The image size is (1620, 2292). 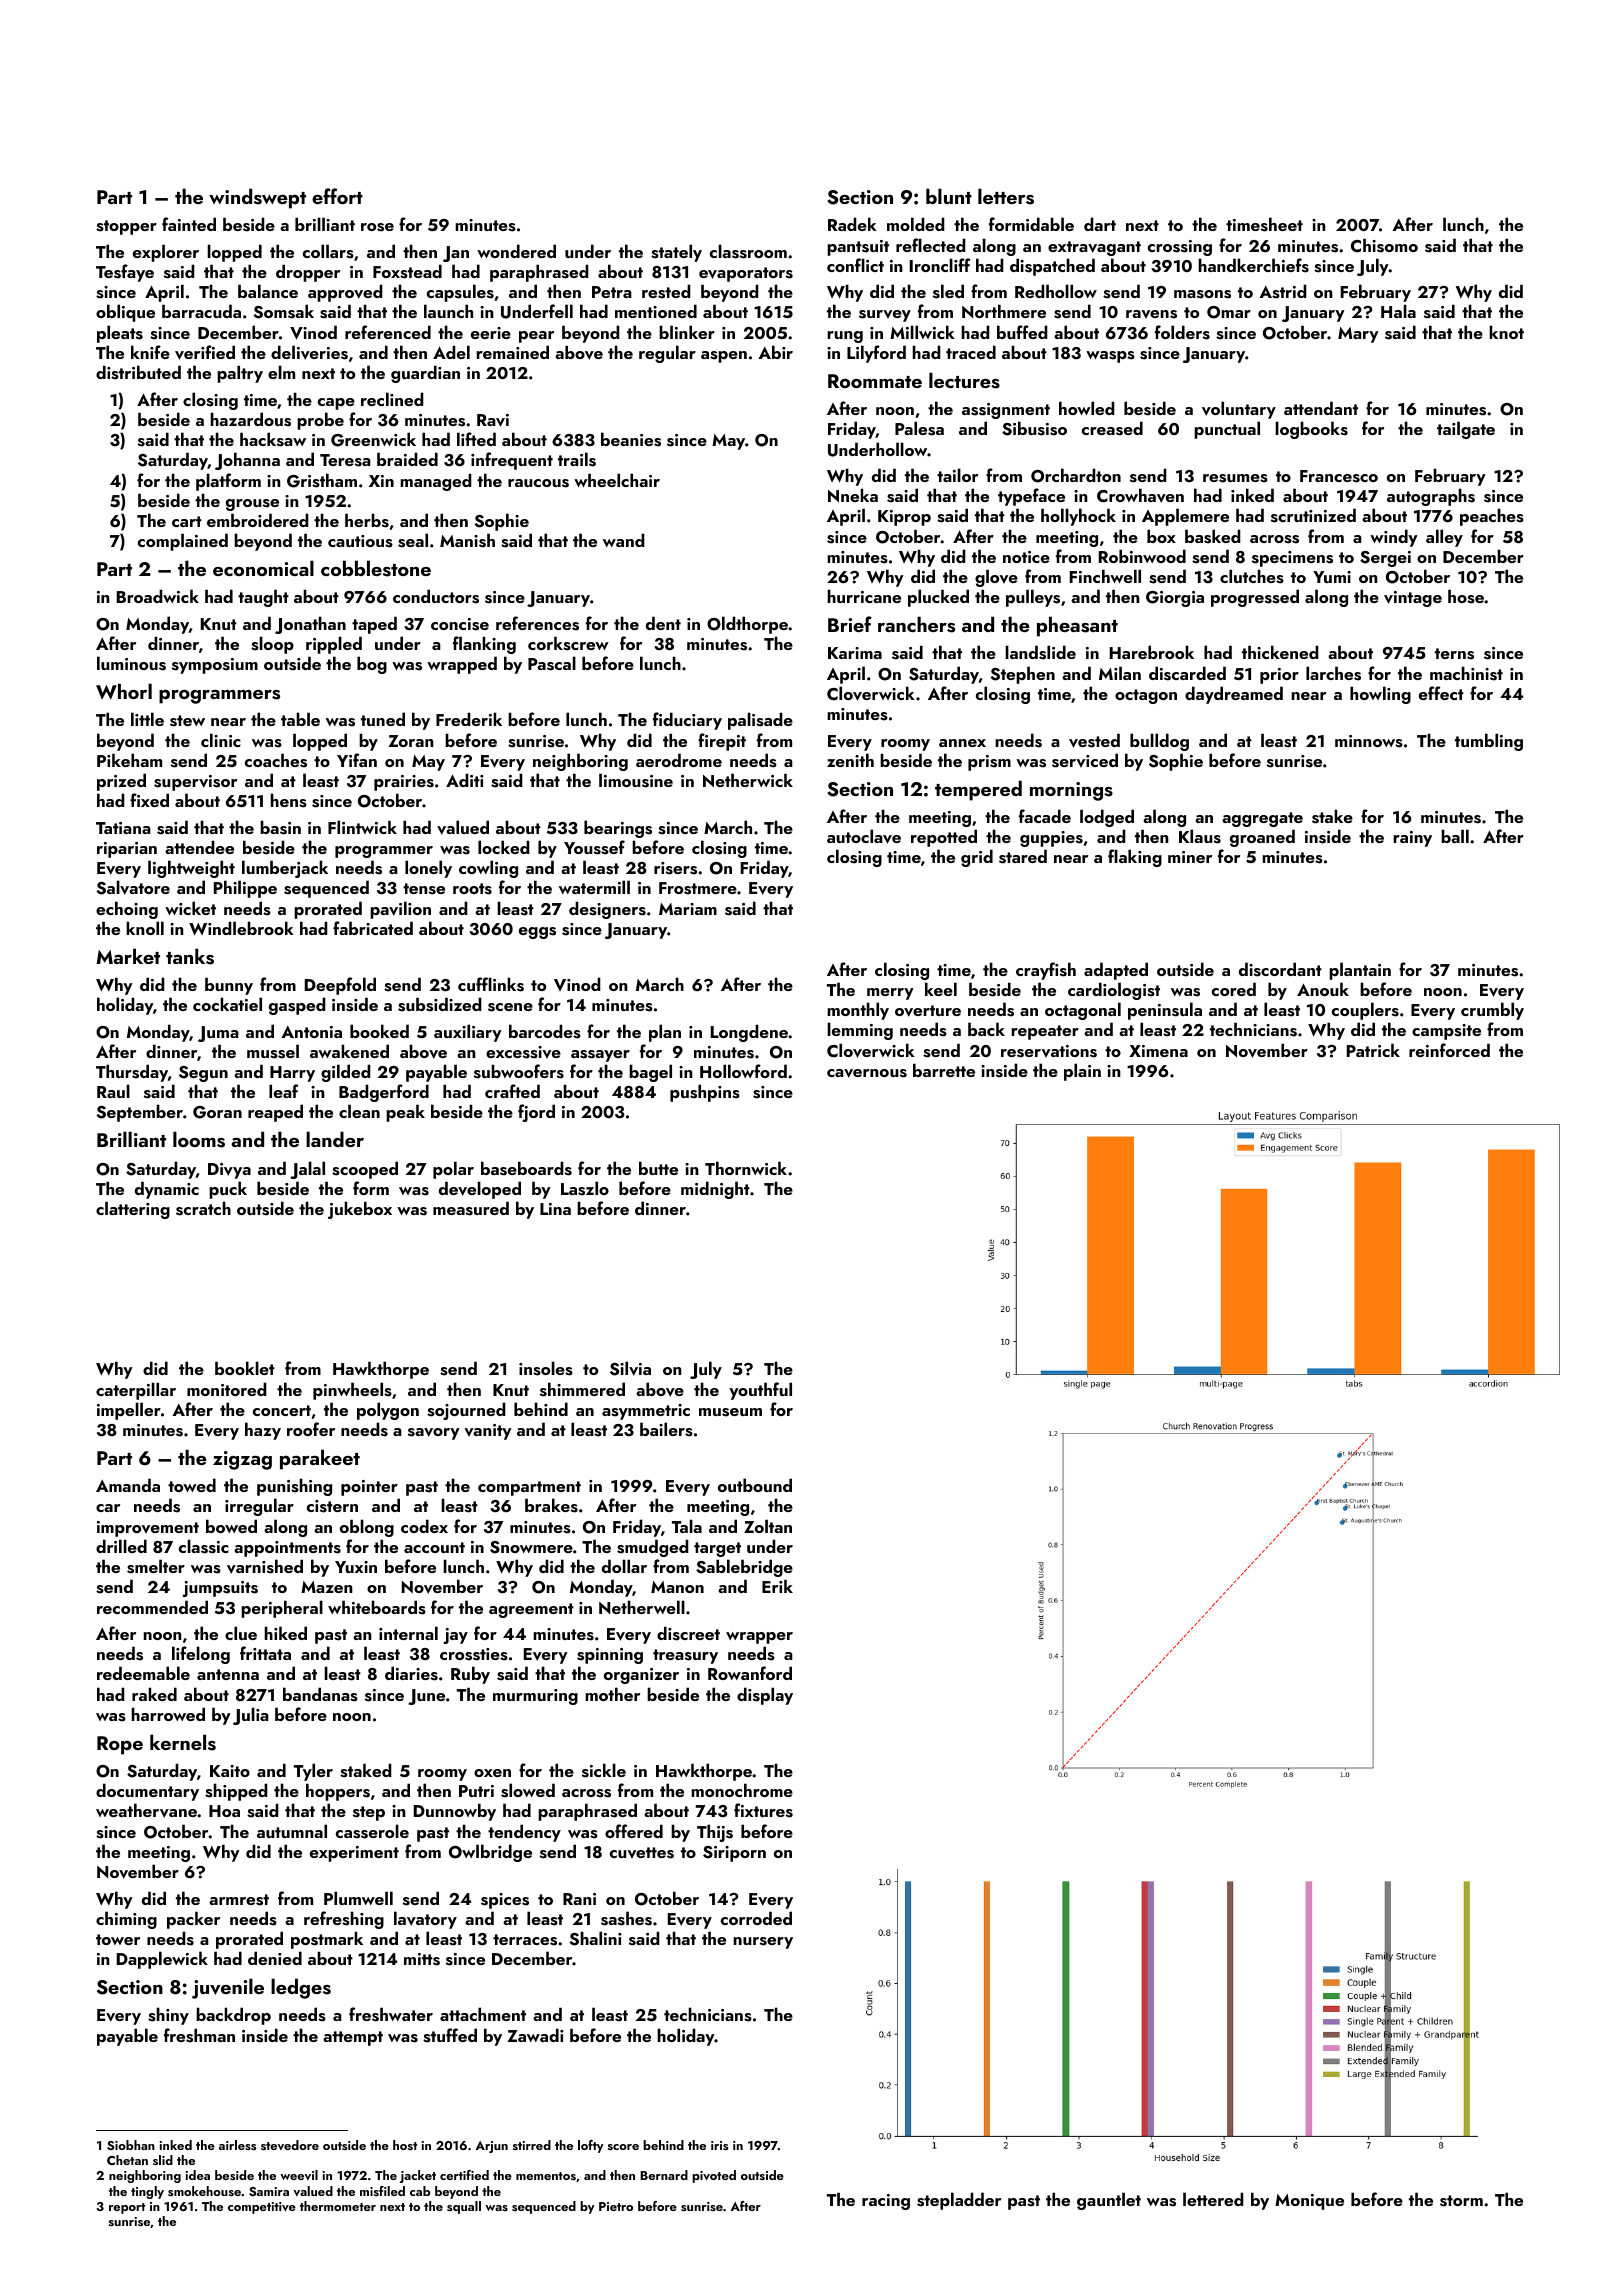 What do you see at coordinates (1229, 312) in the screenshot?
I see `Omar` at bounding box center [1229, 312].
